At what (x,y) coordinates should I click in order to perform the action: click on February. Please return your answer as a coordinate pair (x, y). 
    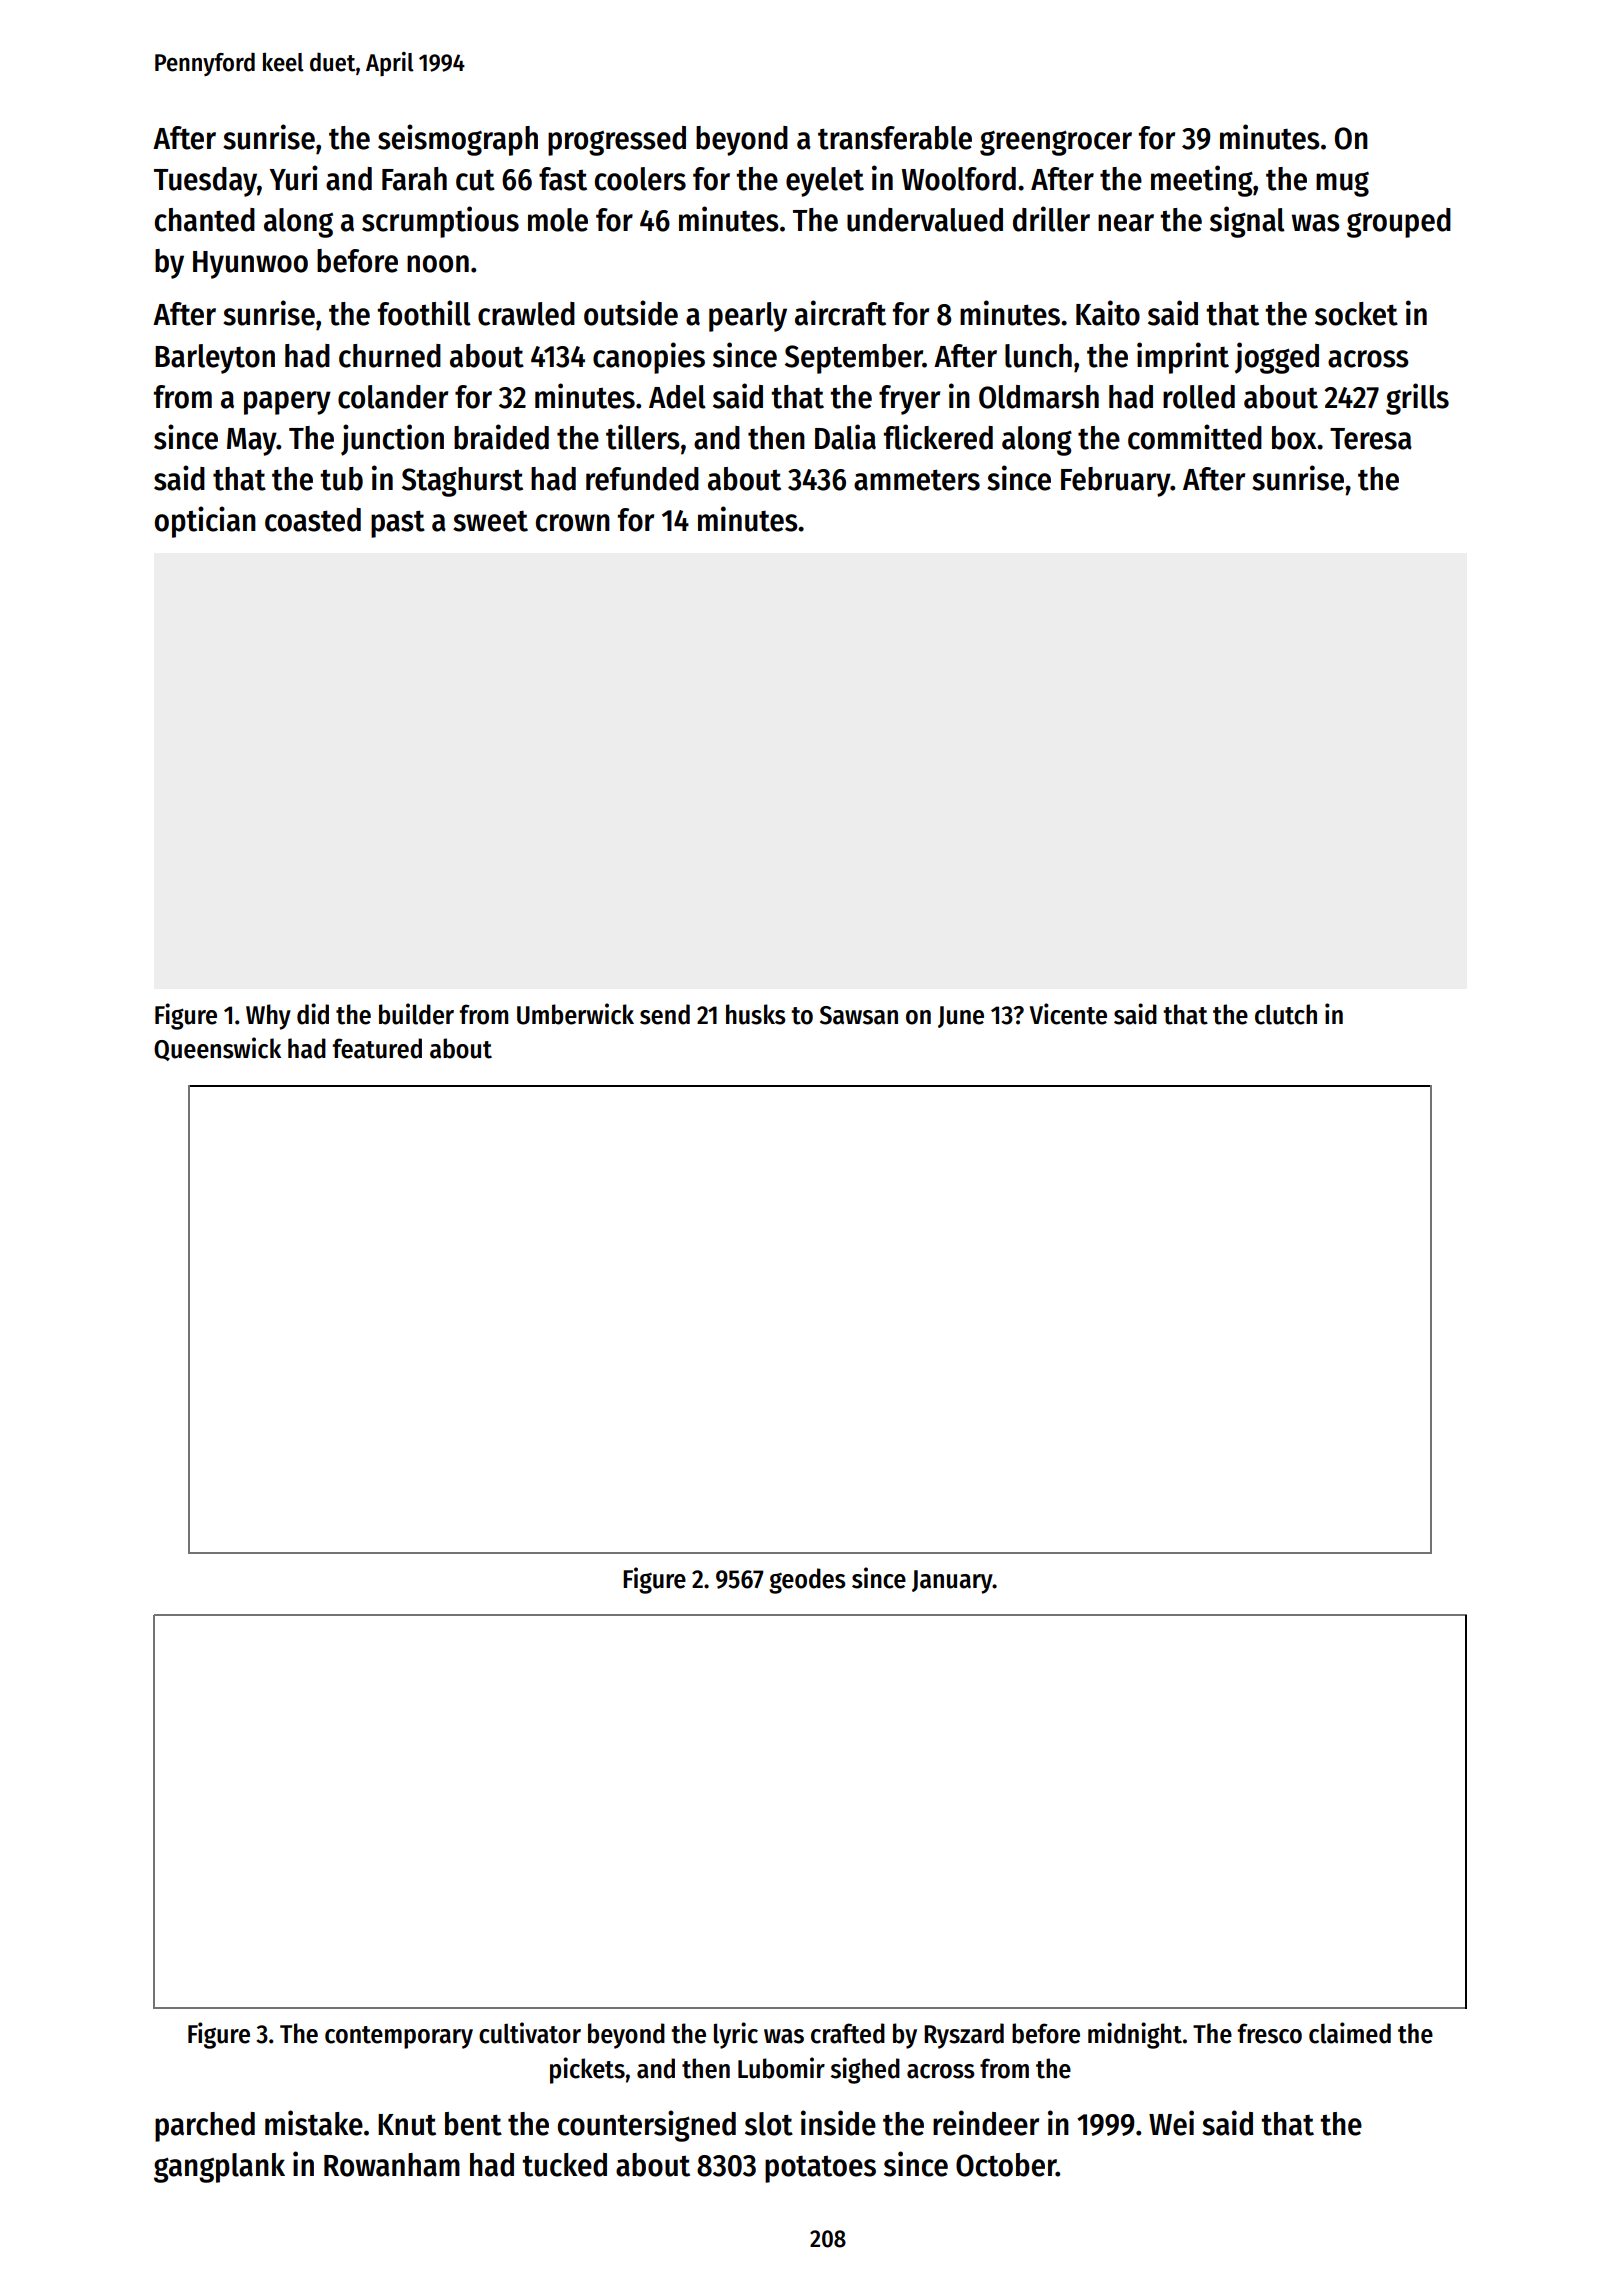
    Looking at the image, I should click on (1116, 482).
